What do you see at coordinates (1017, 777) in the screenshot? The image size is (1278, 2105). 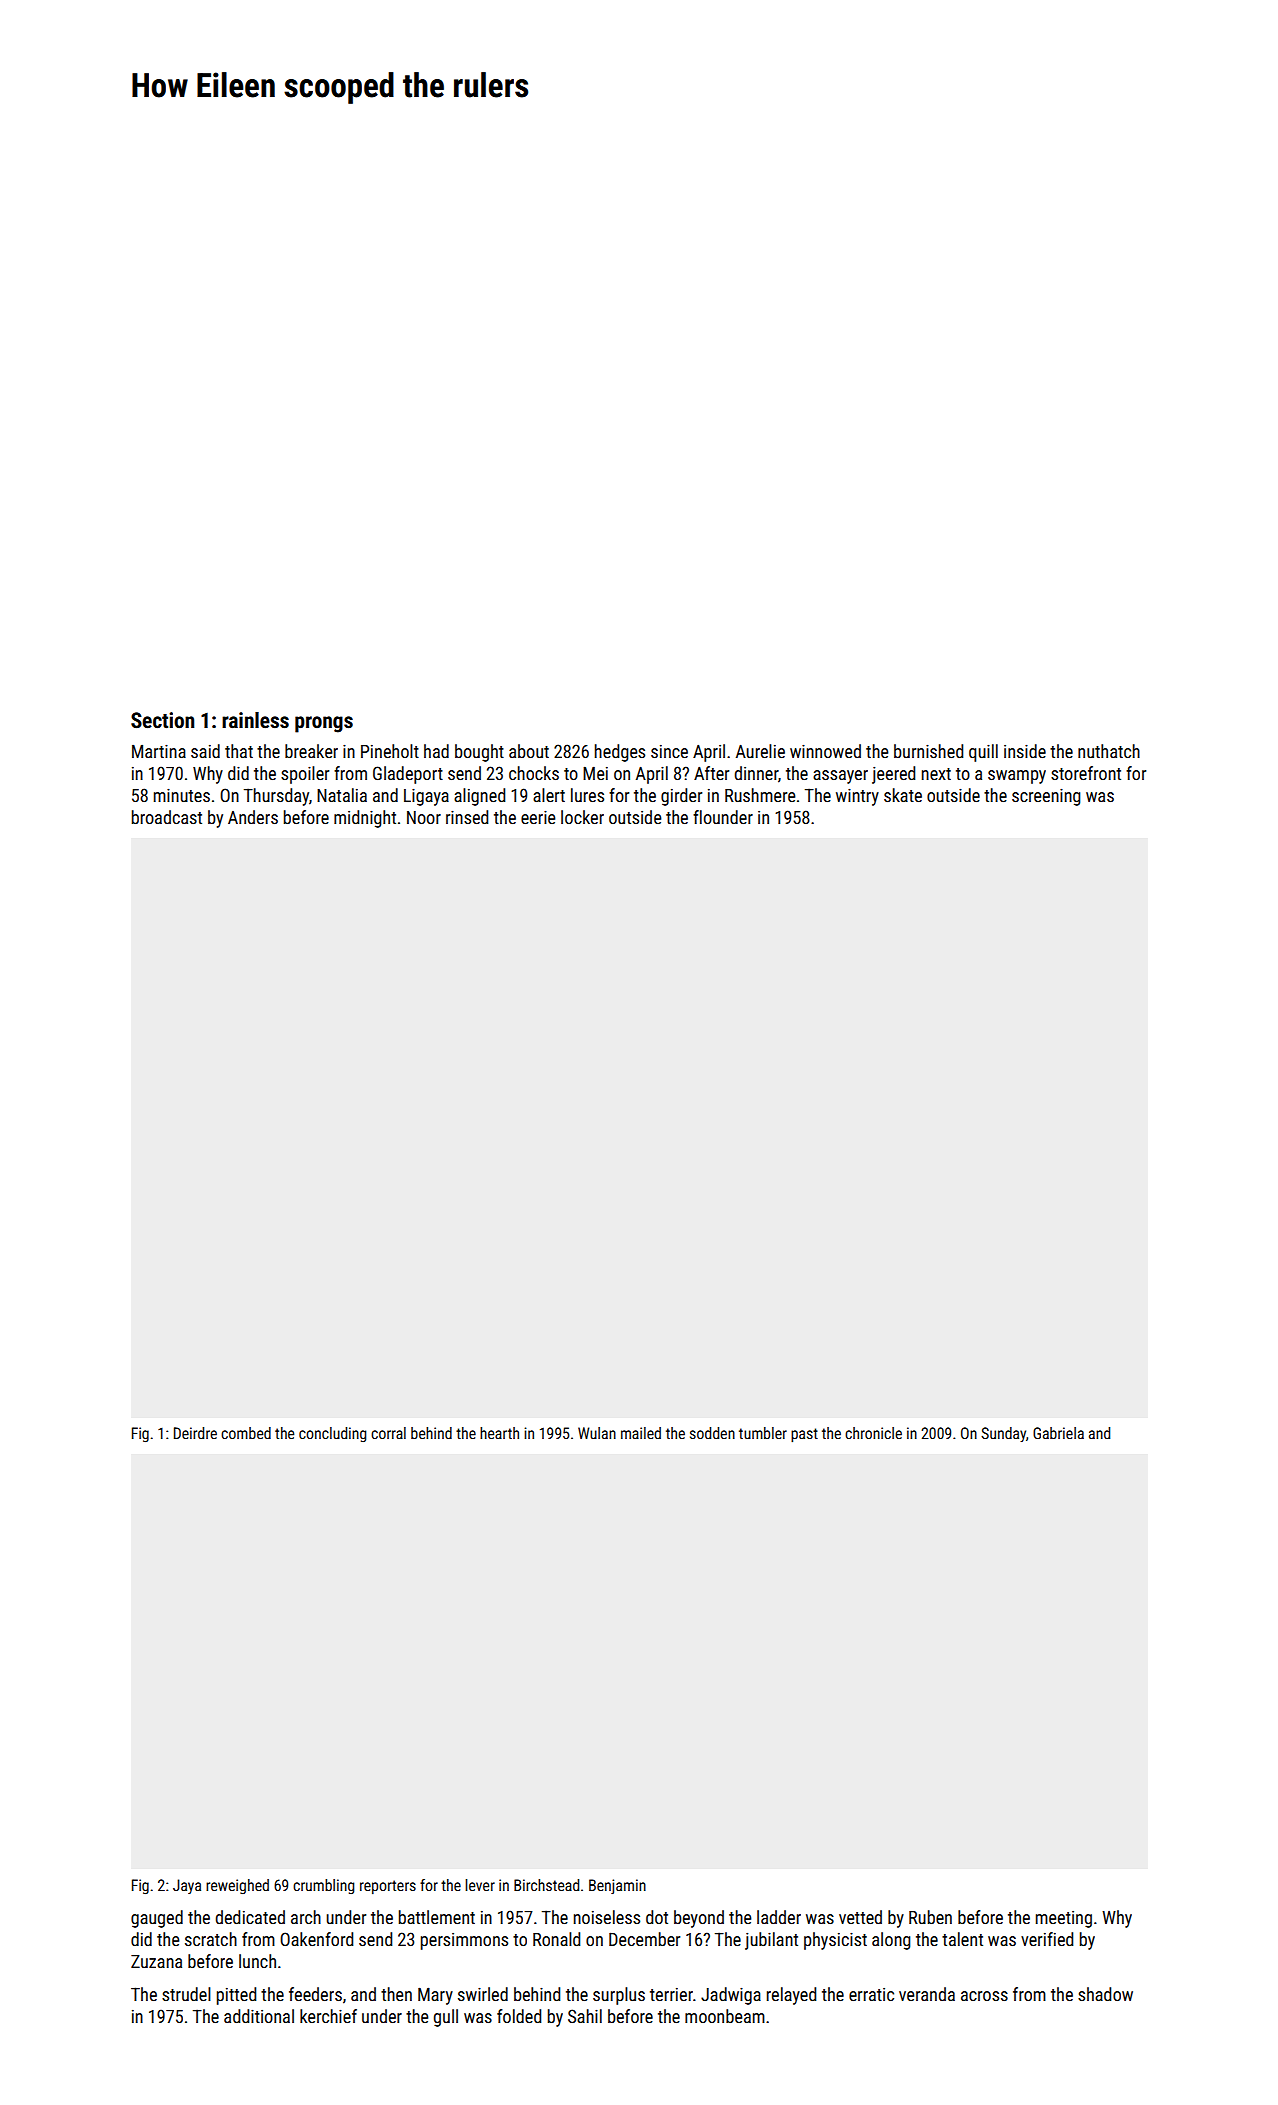 I see `swampy` at bounding box center [1017, 777].
